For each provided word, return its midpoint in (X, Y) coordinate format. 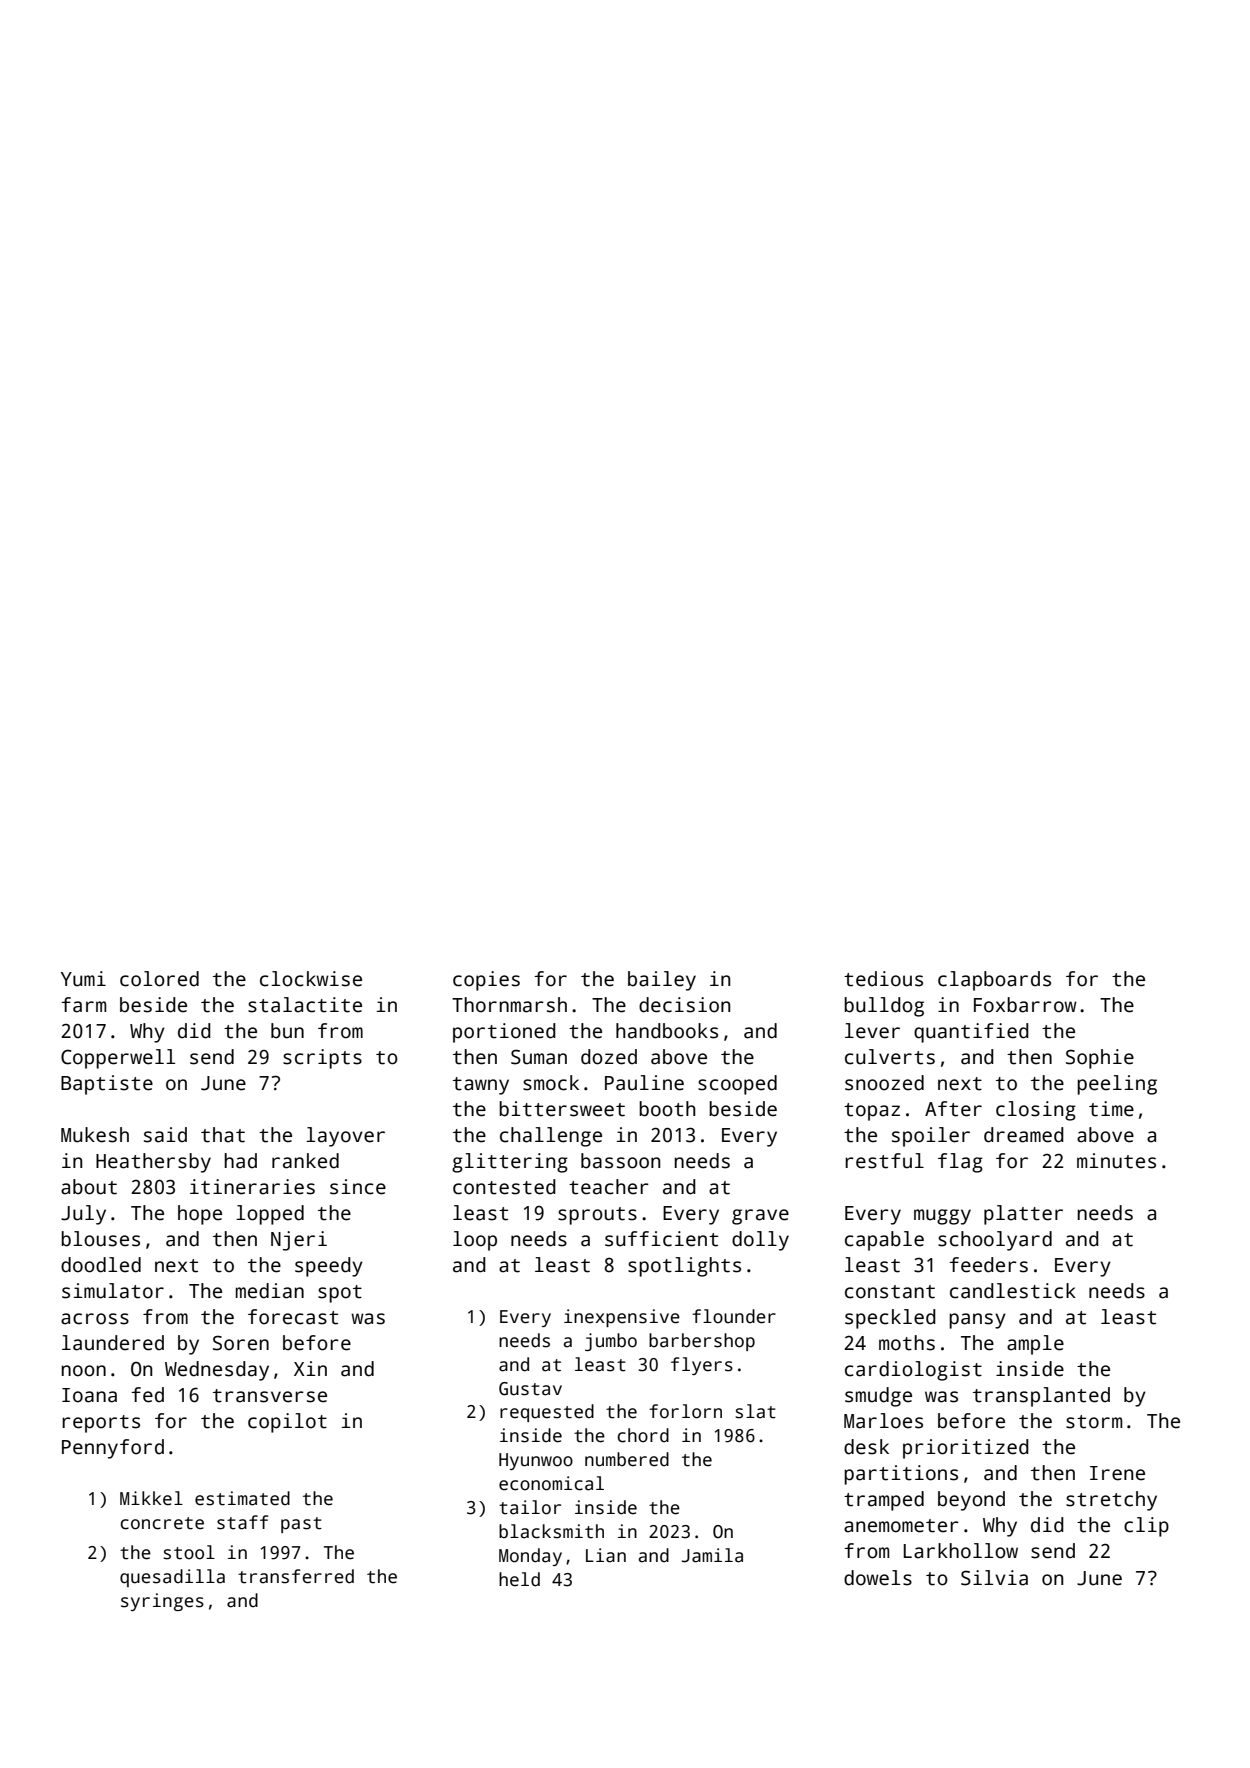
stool (189, 1552)
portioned (504, 1033)
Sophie (1100, 1059)
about (89, 1187)
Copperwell (118, 1059)
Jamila (712, 1555)
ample (1035, 1345)
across (95, 1319)
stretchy (1111, 1501)
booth (667, 1109)
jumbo (611, 1342)
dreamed (1024, 1135)
